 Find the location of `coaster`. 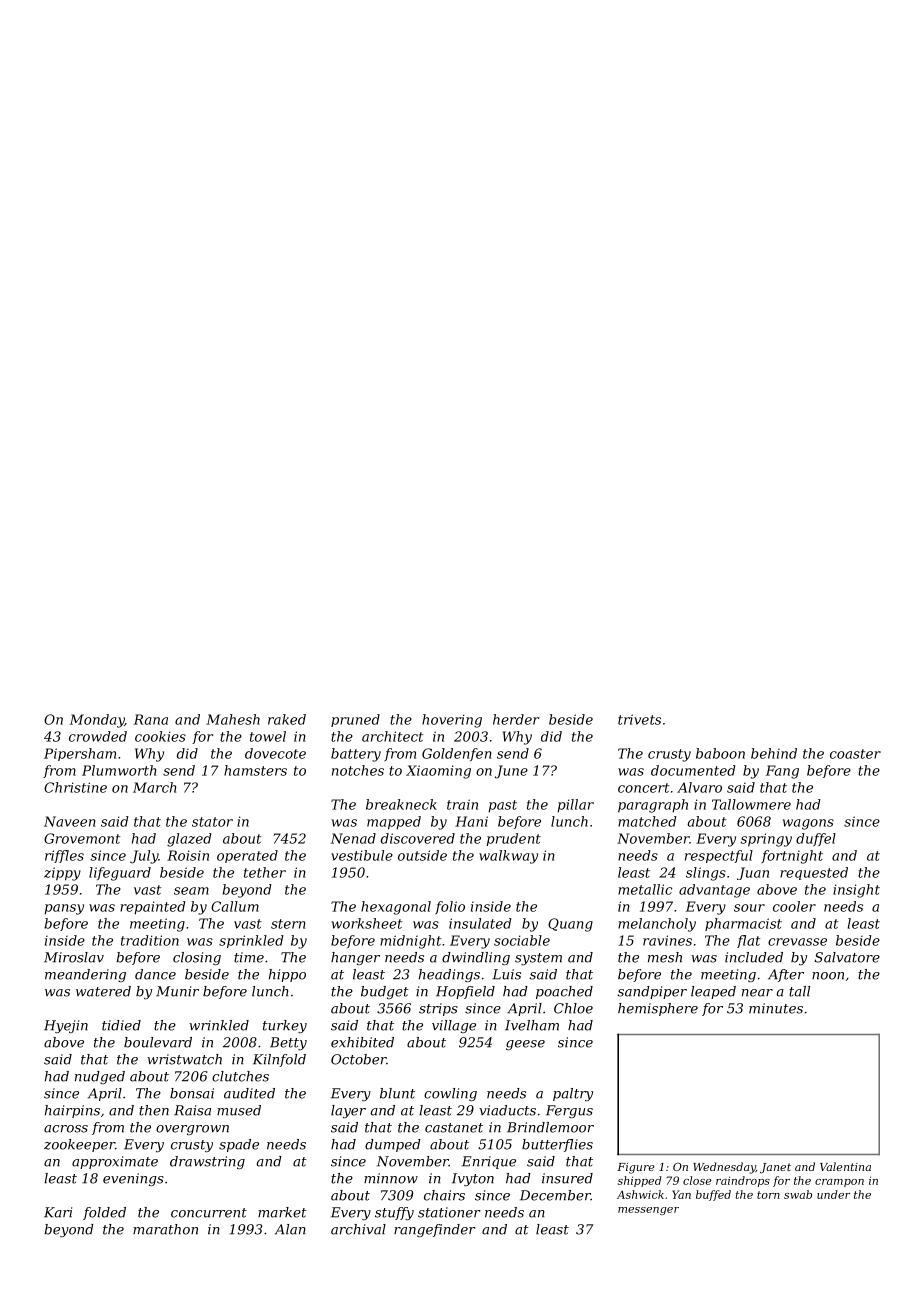

coaster is located at coordinates (855, 754).
